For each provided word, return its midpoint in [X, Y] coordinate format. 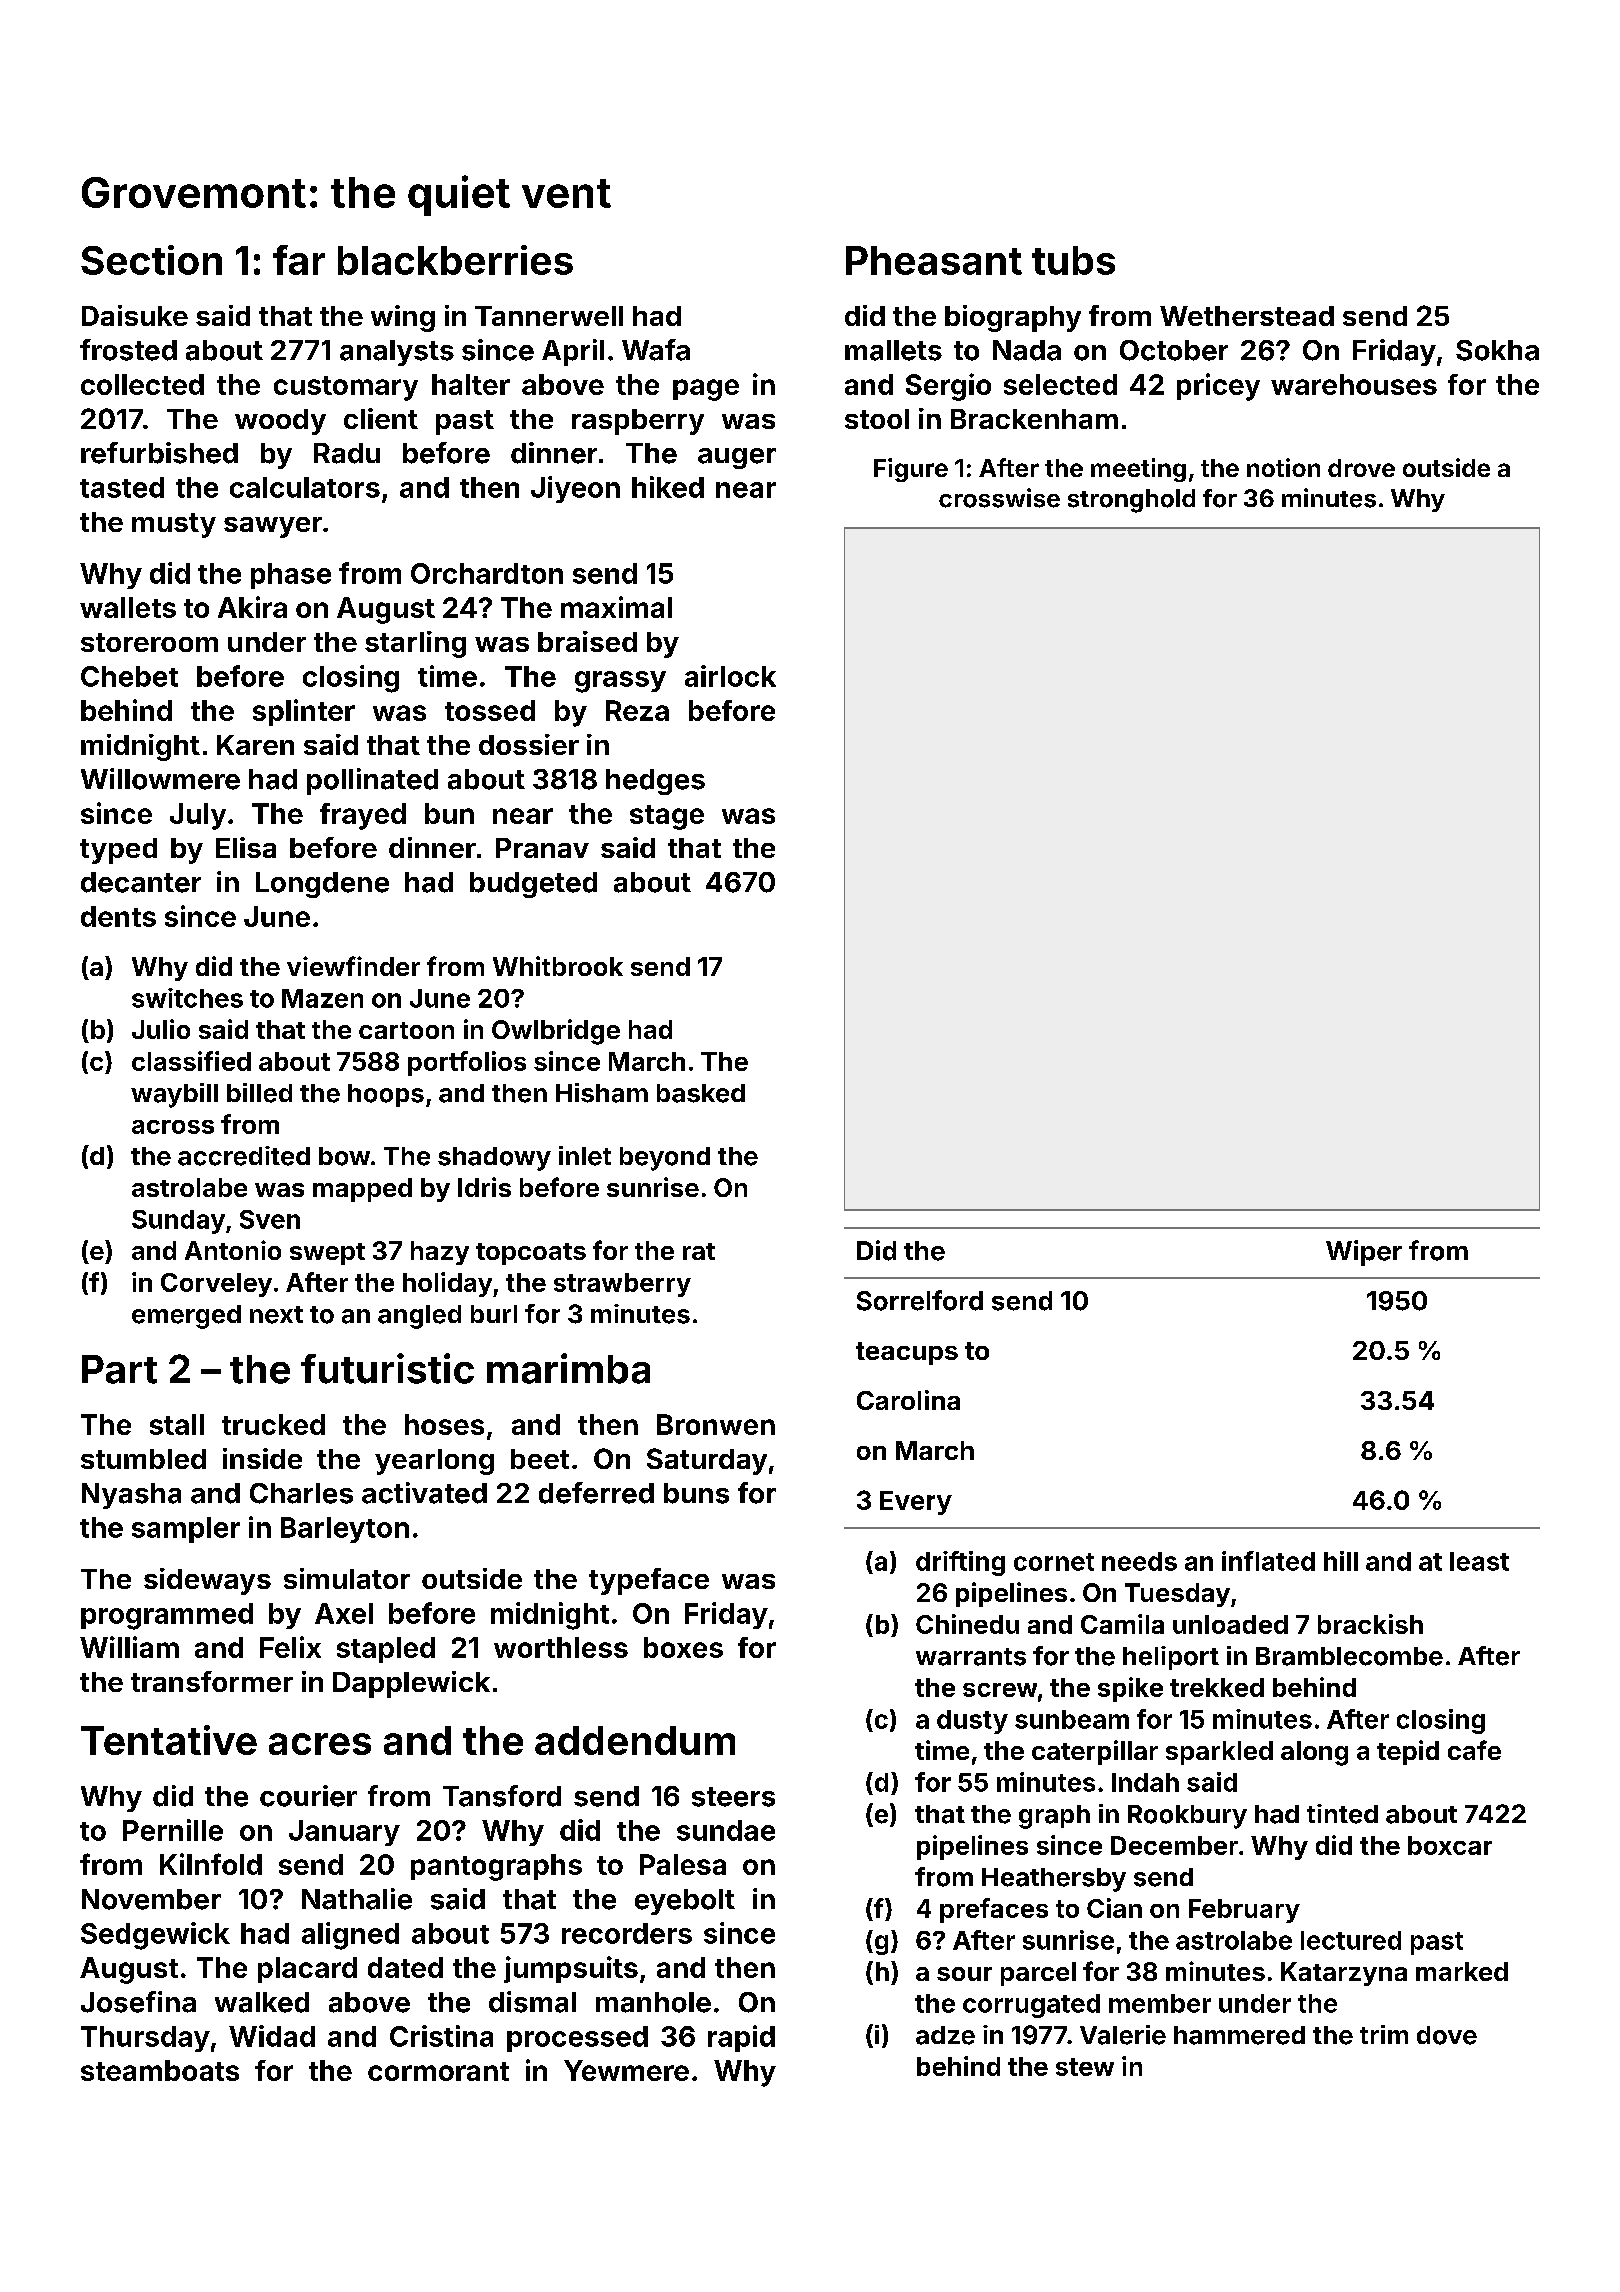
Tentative [169, 1740]
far [299, 260]
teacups [907, 1353]
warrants [971, 1657]
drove [1361, 468]
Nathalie [357, 1899]
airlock [730, 676]
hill [1341, 1561]
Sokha [1497, 350]
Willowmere [160, 779]
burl [494, 1314]
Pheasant [934, 260]
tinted [1342, 1814]
